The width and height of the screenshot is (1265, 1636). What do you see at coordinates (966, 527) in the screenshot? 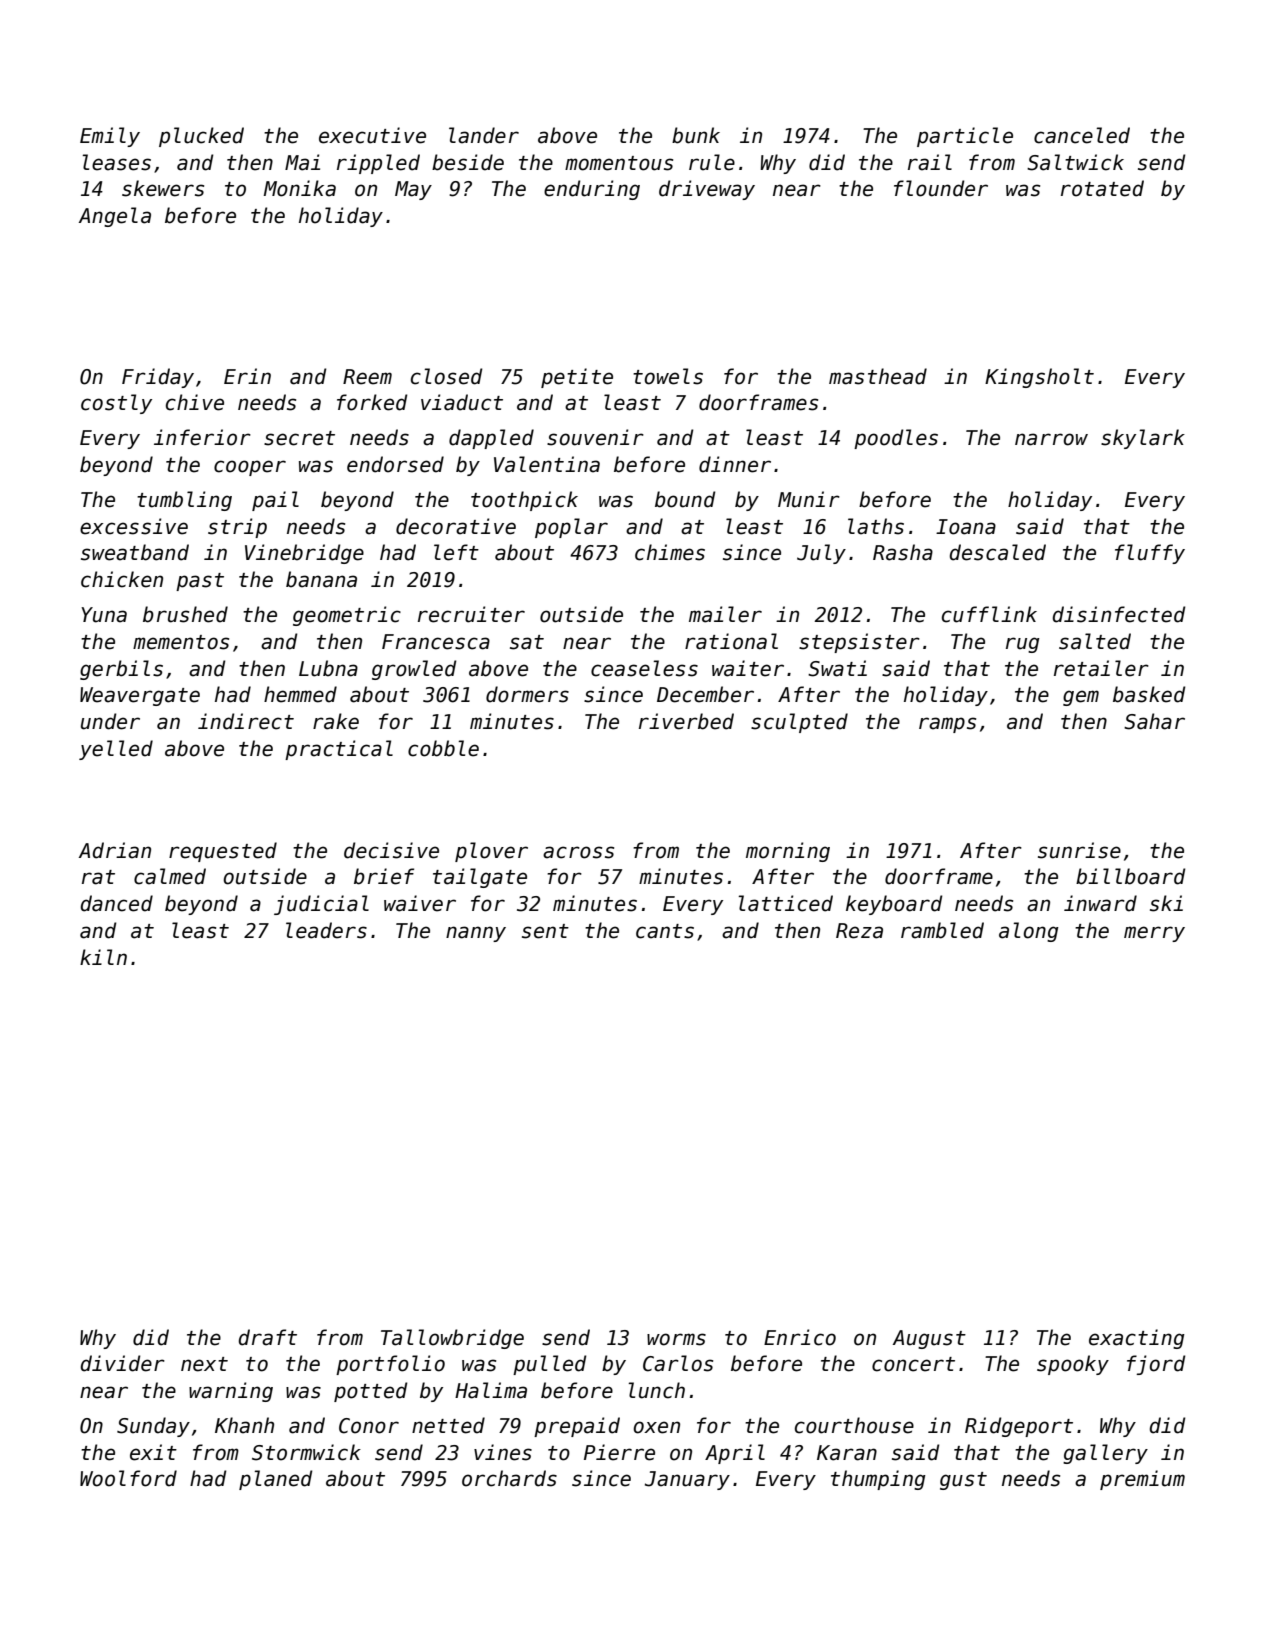
I see `Ioana` at bounding box center [966, 527].
